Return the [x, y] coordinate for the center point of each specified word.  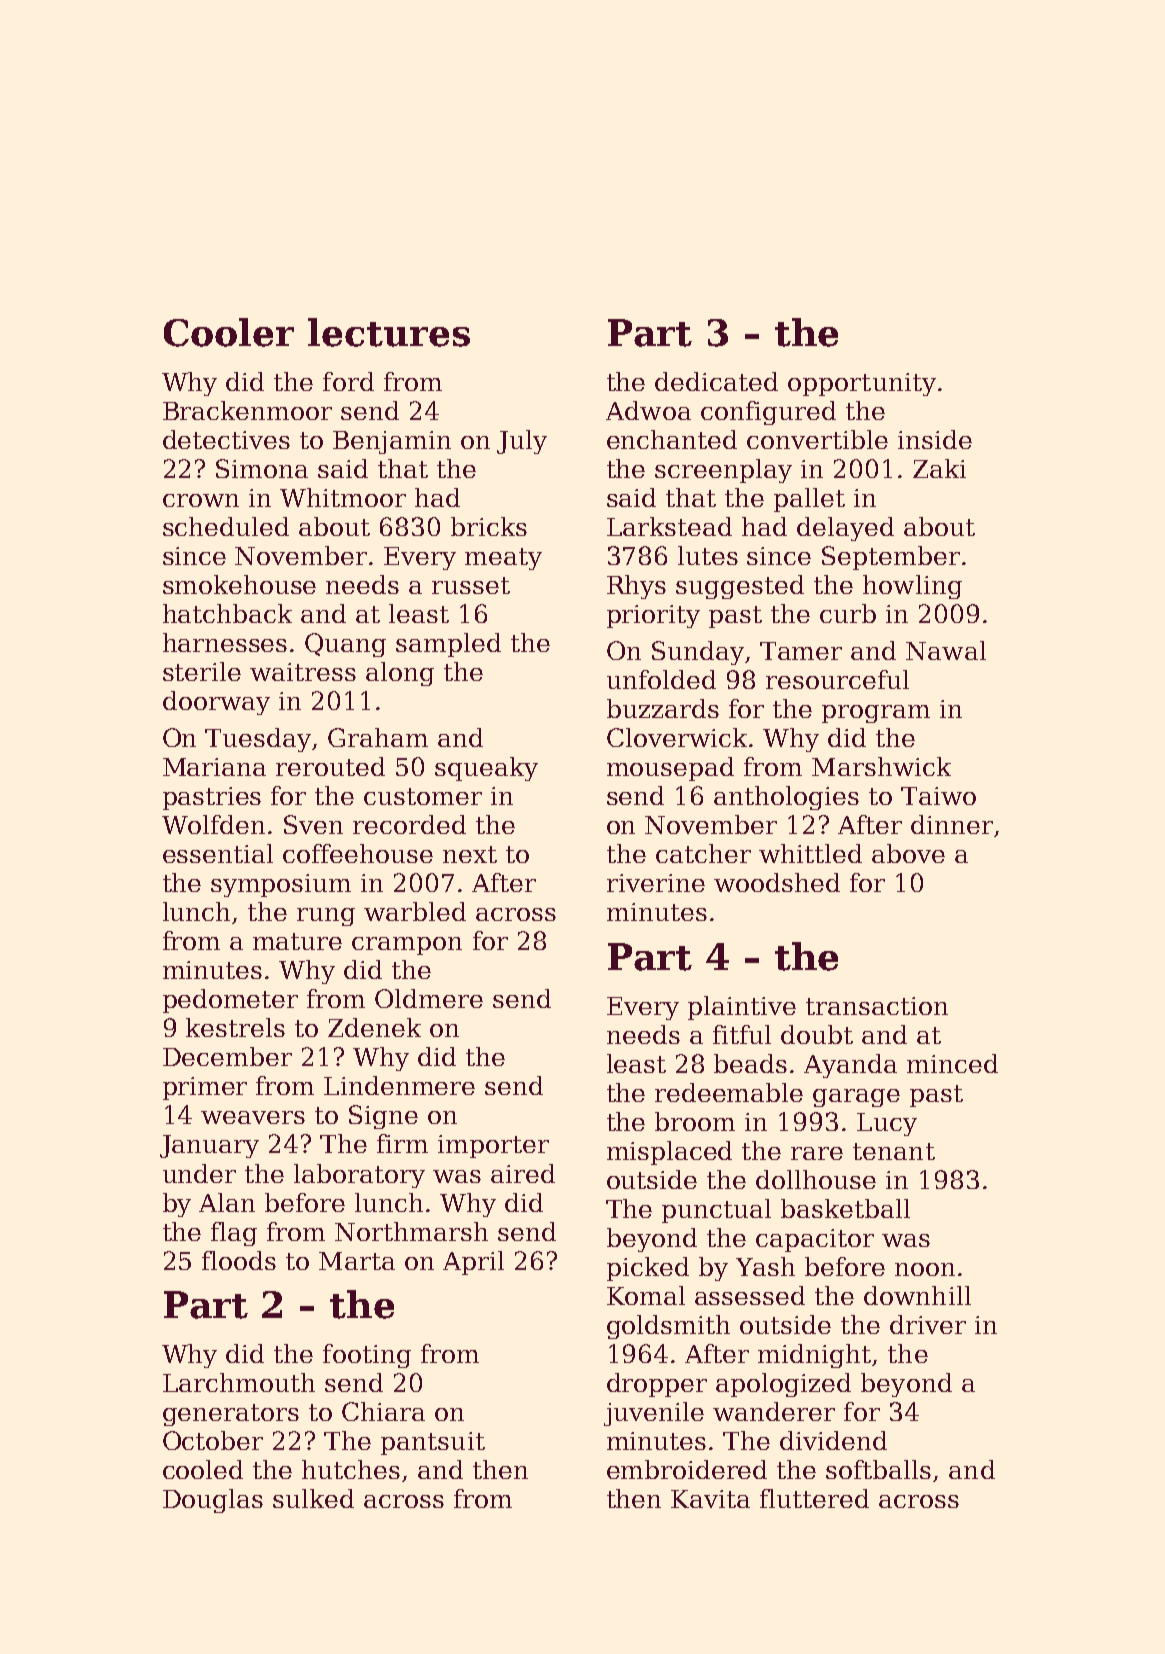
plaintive [742, 1008]
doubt [817, 1034]
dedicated [716, 381]
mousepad [670, 769]
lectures [389, 332]
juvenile [654, 1414]
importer [493, 1146]
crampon [407, 946]
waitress [303, 672]
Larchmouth [239, 1382]
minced [952, 1063]
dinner [952, 824]
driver [928, 1324]
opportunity [862, 384]
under [199, 1173]
